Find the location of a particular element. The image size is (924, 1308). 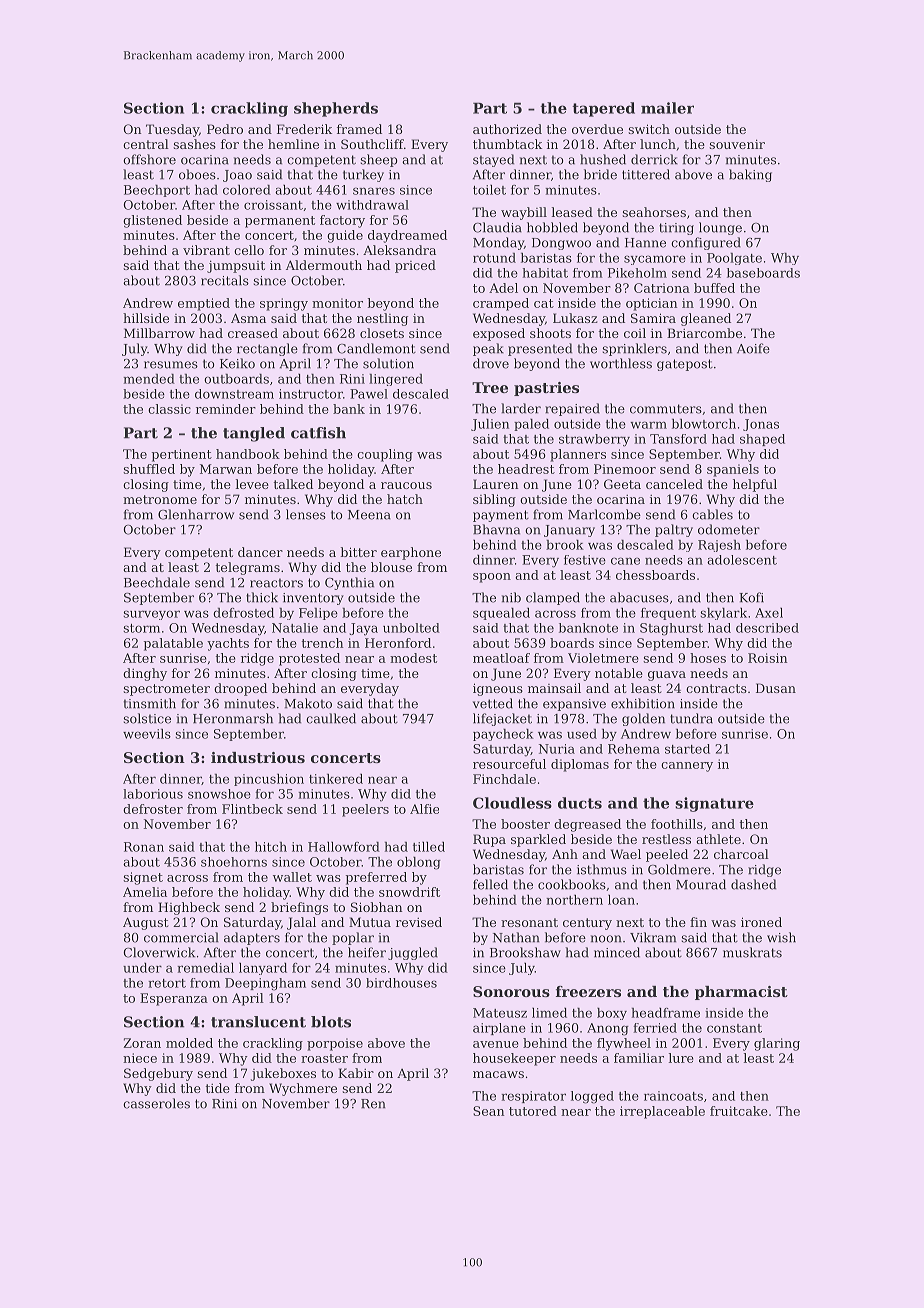

charcoal is located at coordinates (741, 854).
